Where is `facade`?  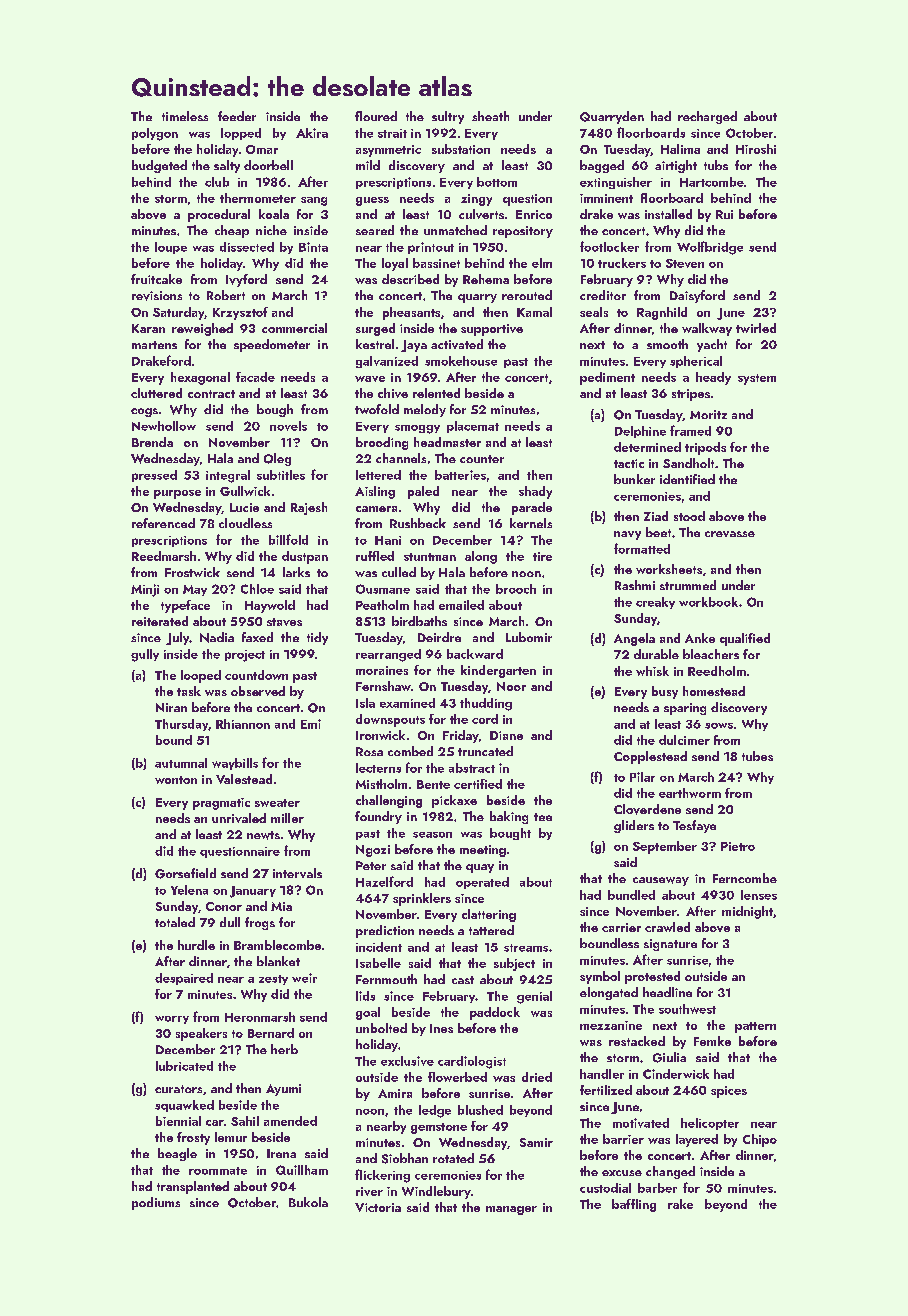 facade is located at coordinates (255, 377).
